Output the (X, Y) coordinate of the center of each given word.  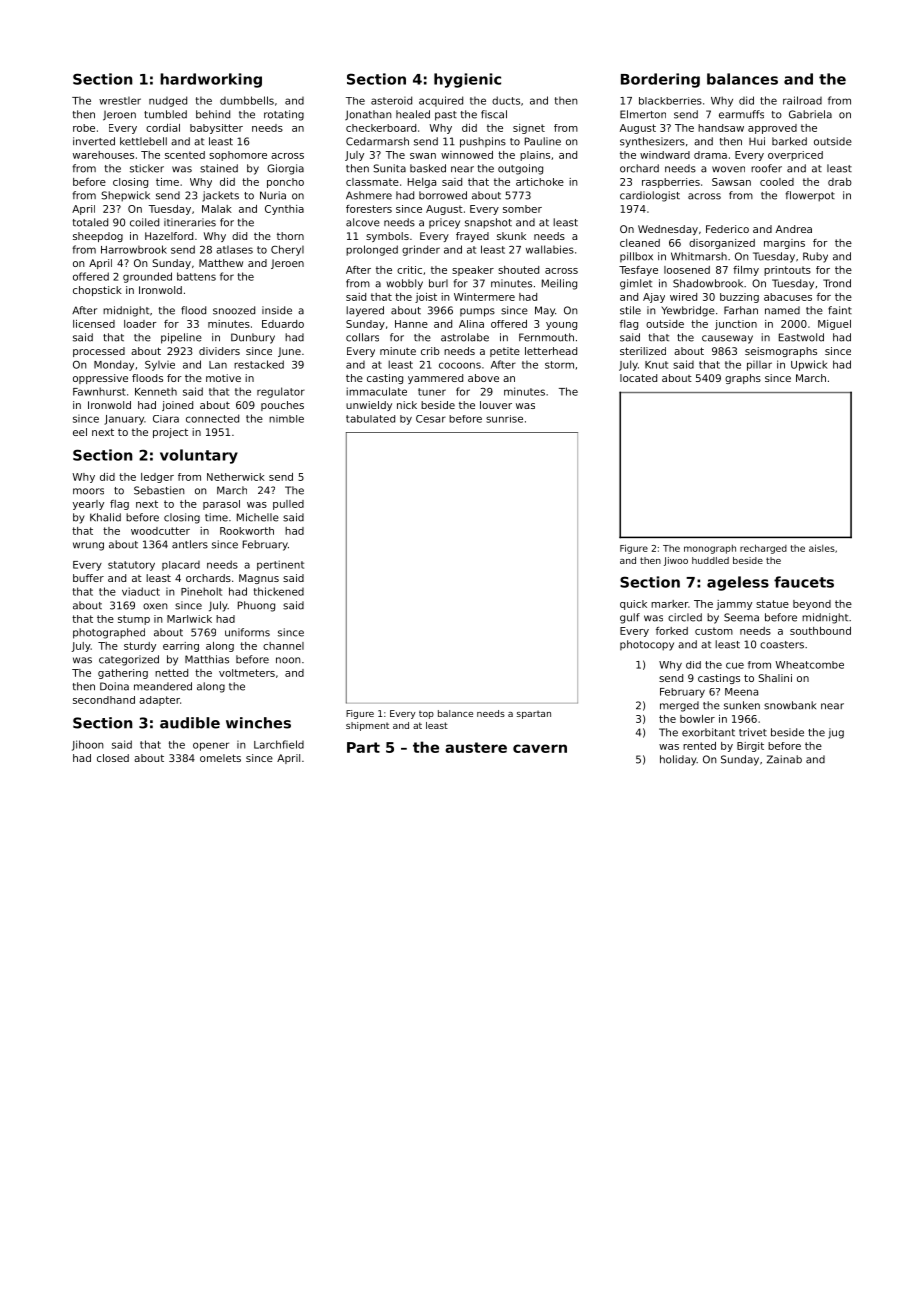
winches (258, 723)
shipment (367, 726)
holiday (678, 760)
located (638, 378)
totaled (90, 222)
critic (409, 270)
